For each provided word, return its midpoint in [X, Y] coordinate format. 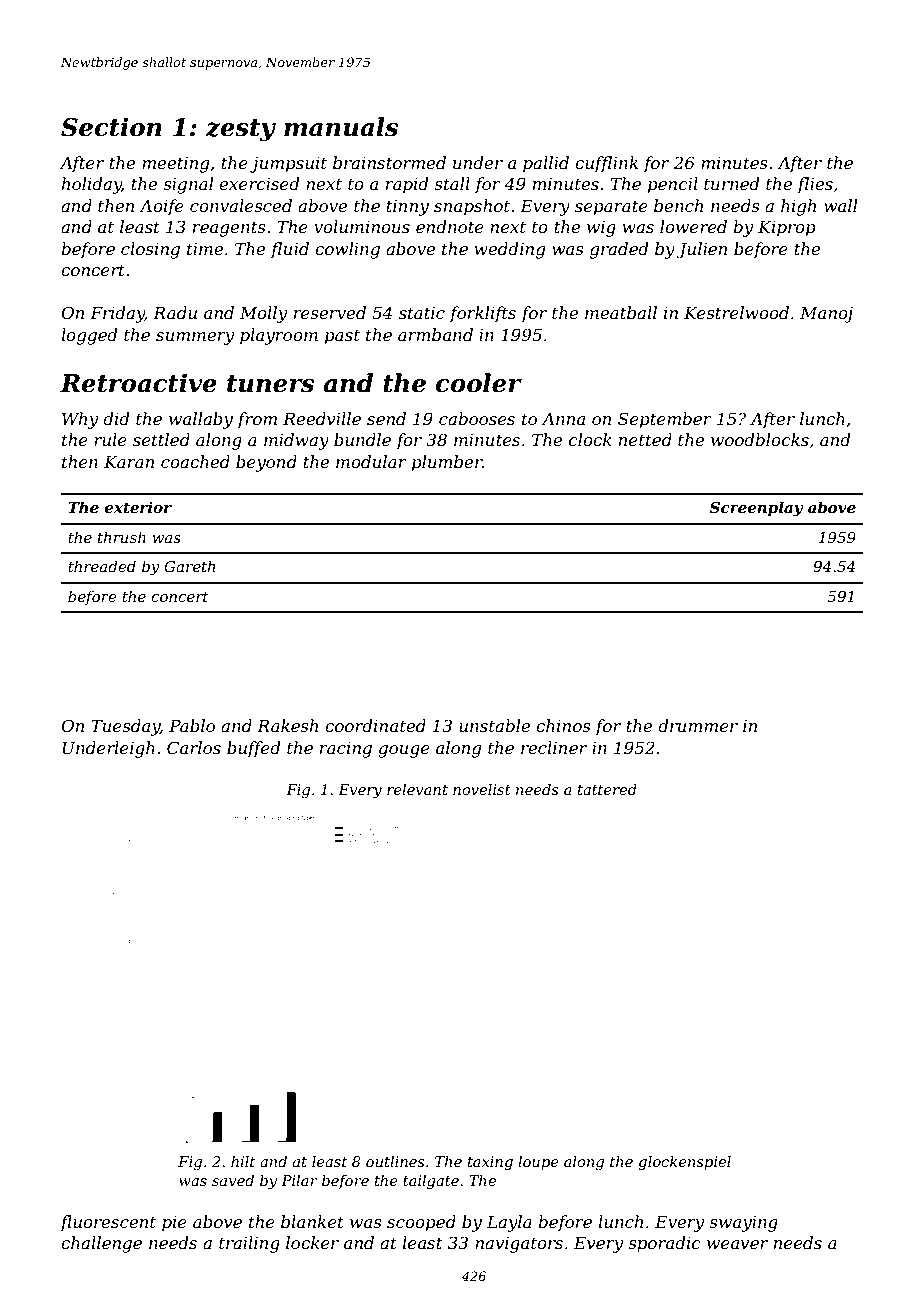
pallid [546, 164]
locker [312, 1242]
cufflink [606, 164]
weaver [737, 1244]
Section [111, 127]
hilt [243, 1161]
